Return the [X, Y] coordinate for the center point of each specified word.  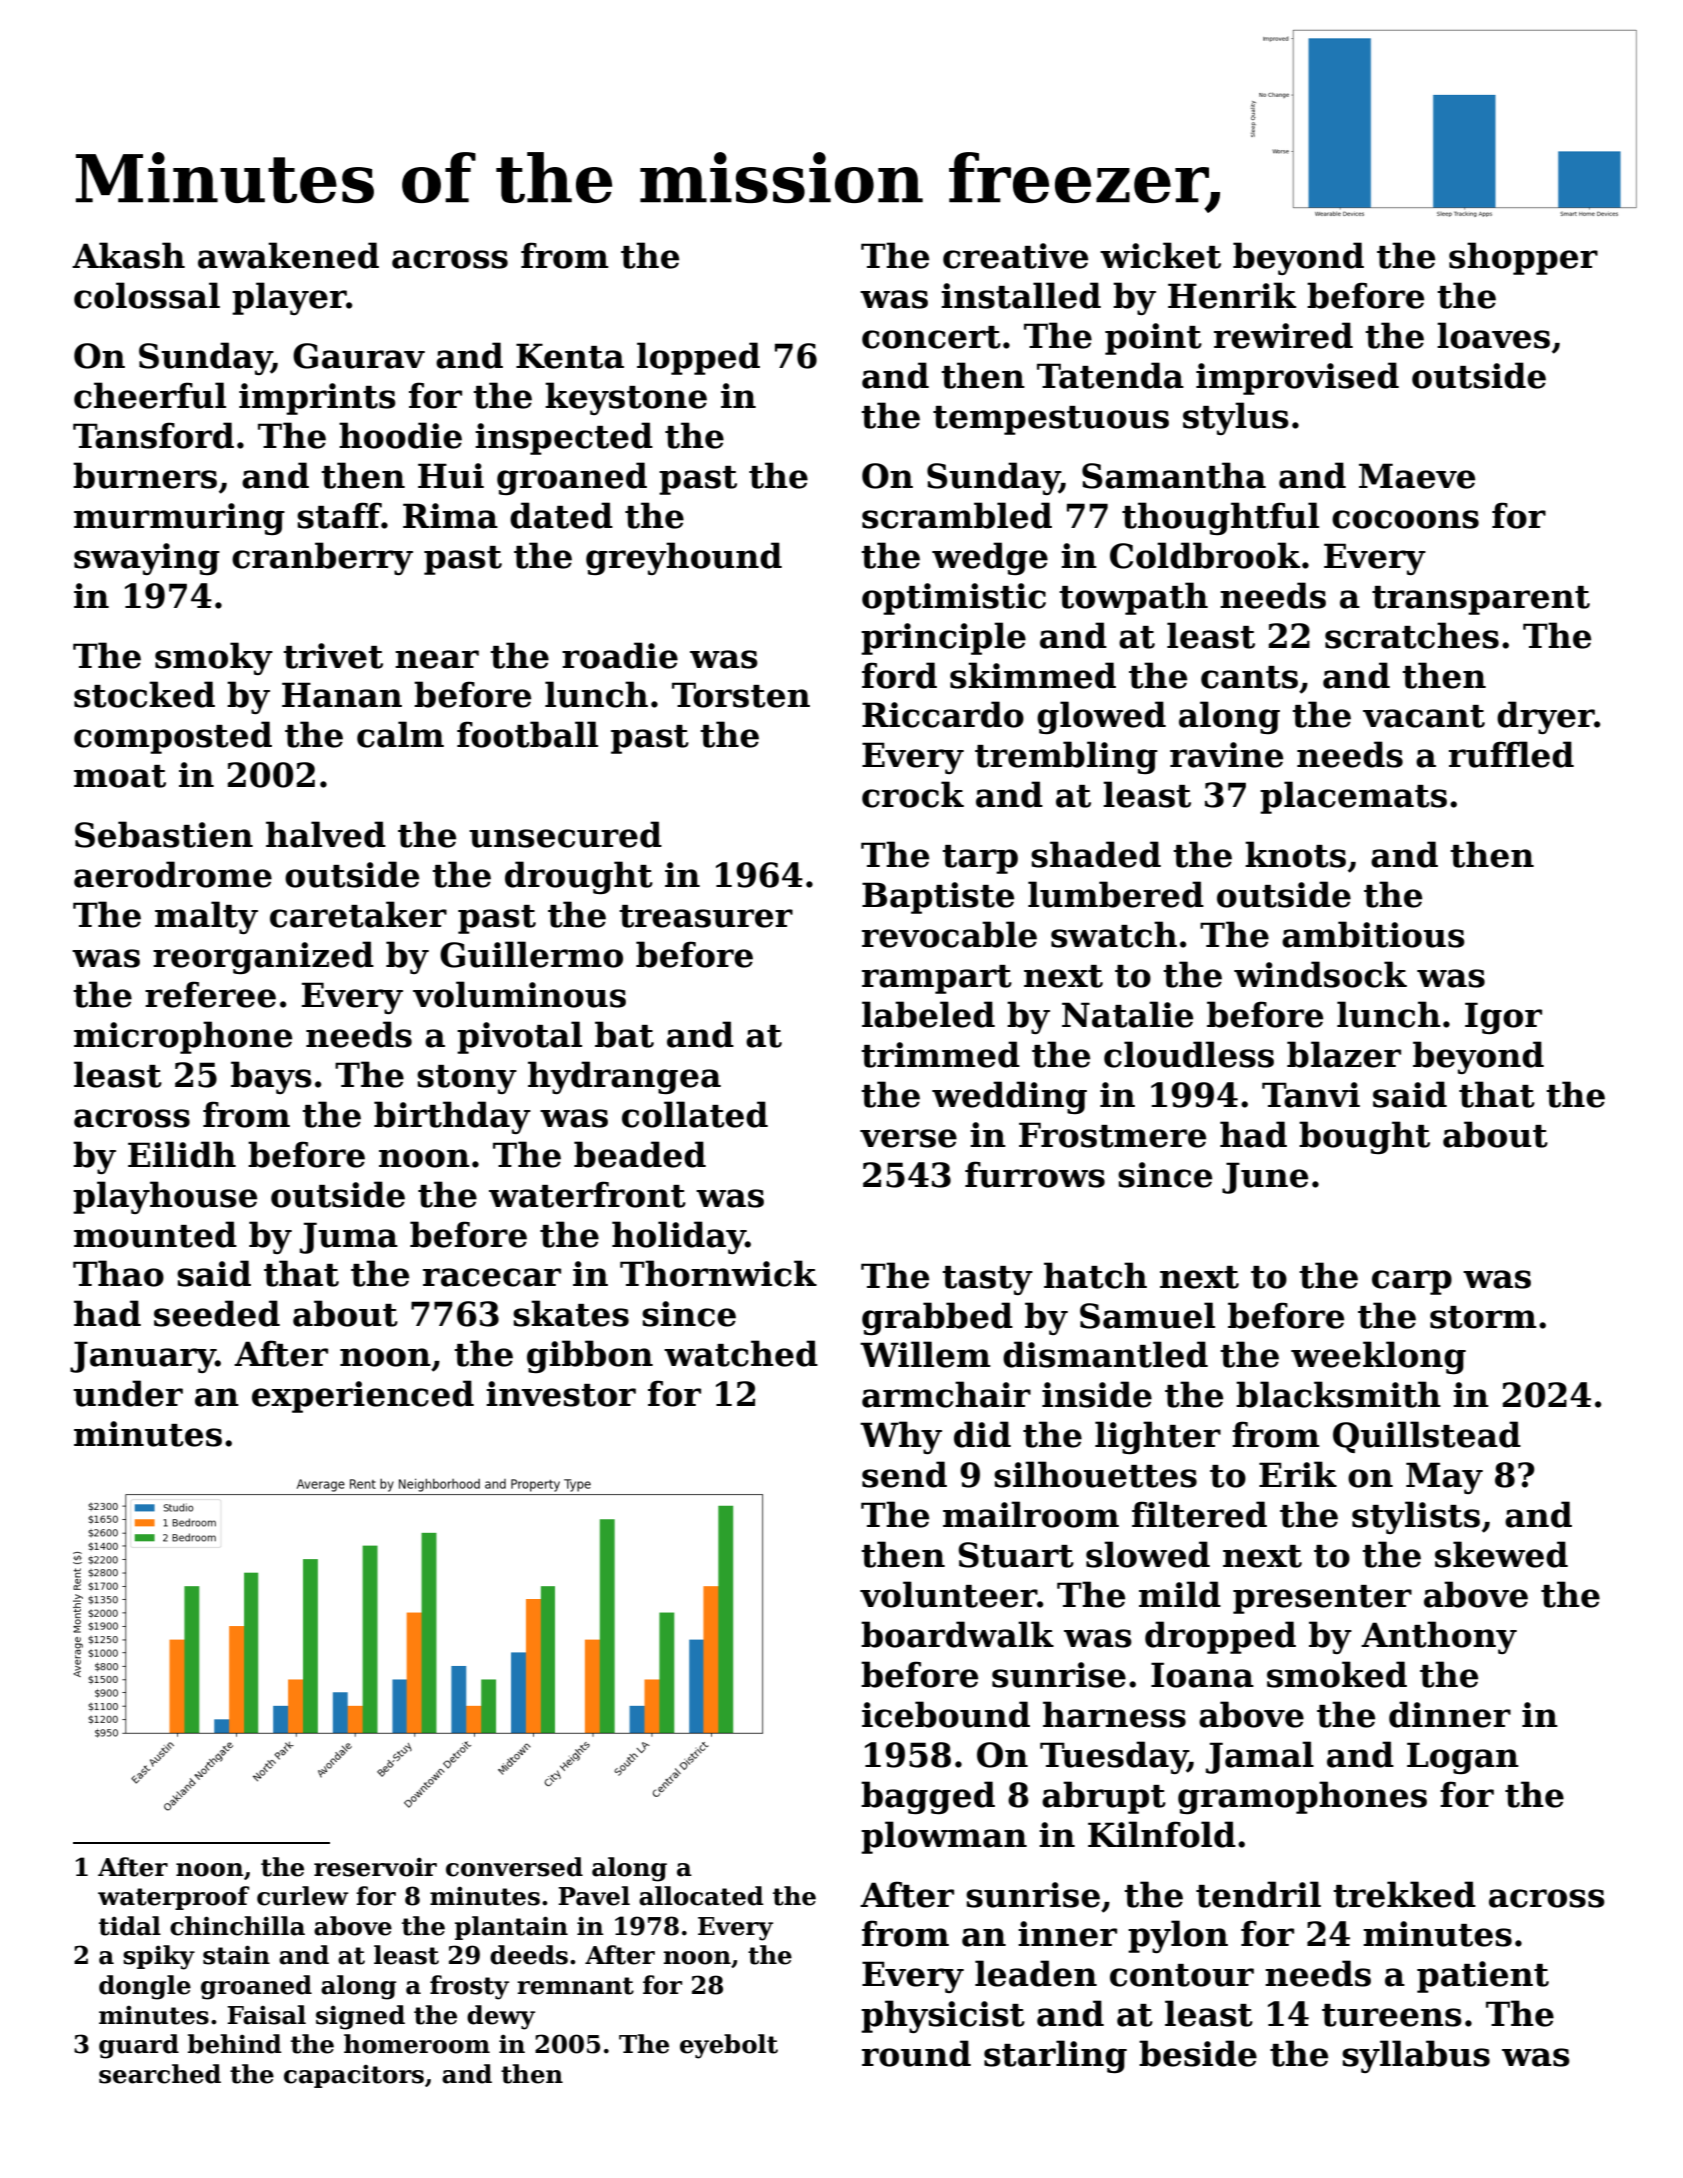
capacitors [354, 2076]
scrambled [957, 515]
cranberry [322, 558]
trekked [1404, 1894]
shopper [1523, 258]
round [916, 2053]
